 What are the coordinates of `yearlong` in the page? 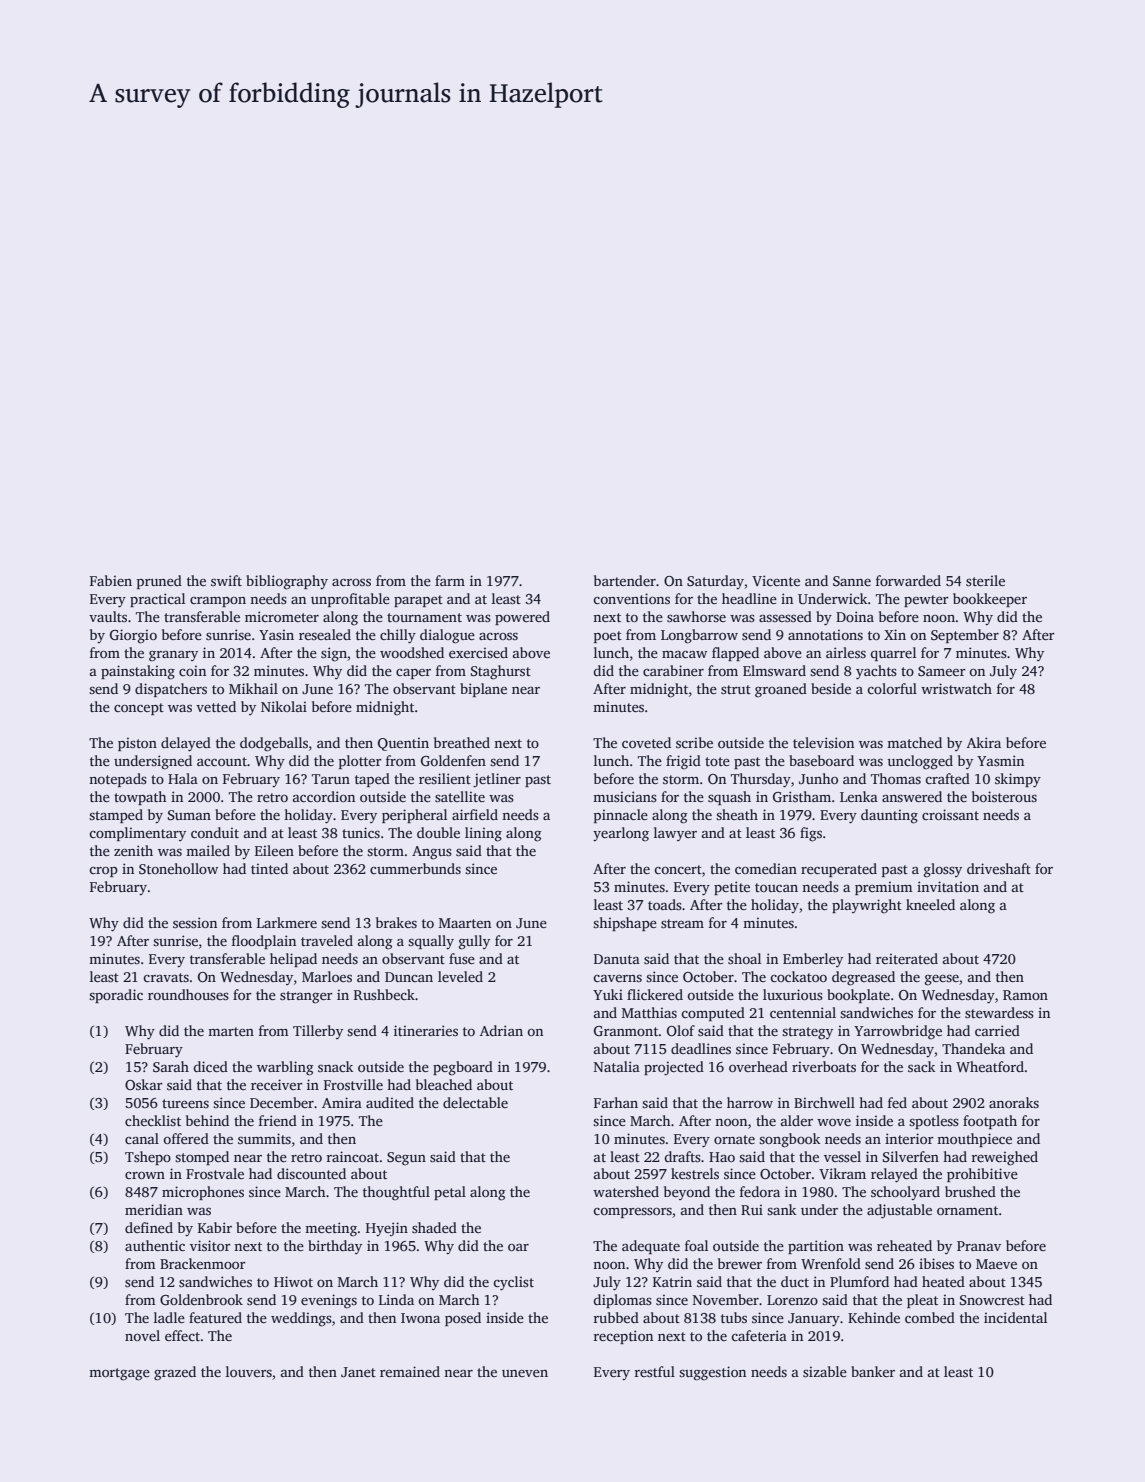 It's located at (621, 834).
